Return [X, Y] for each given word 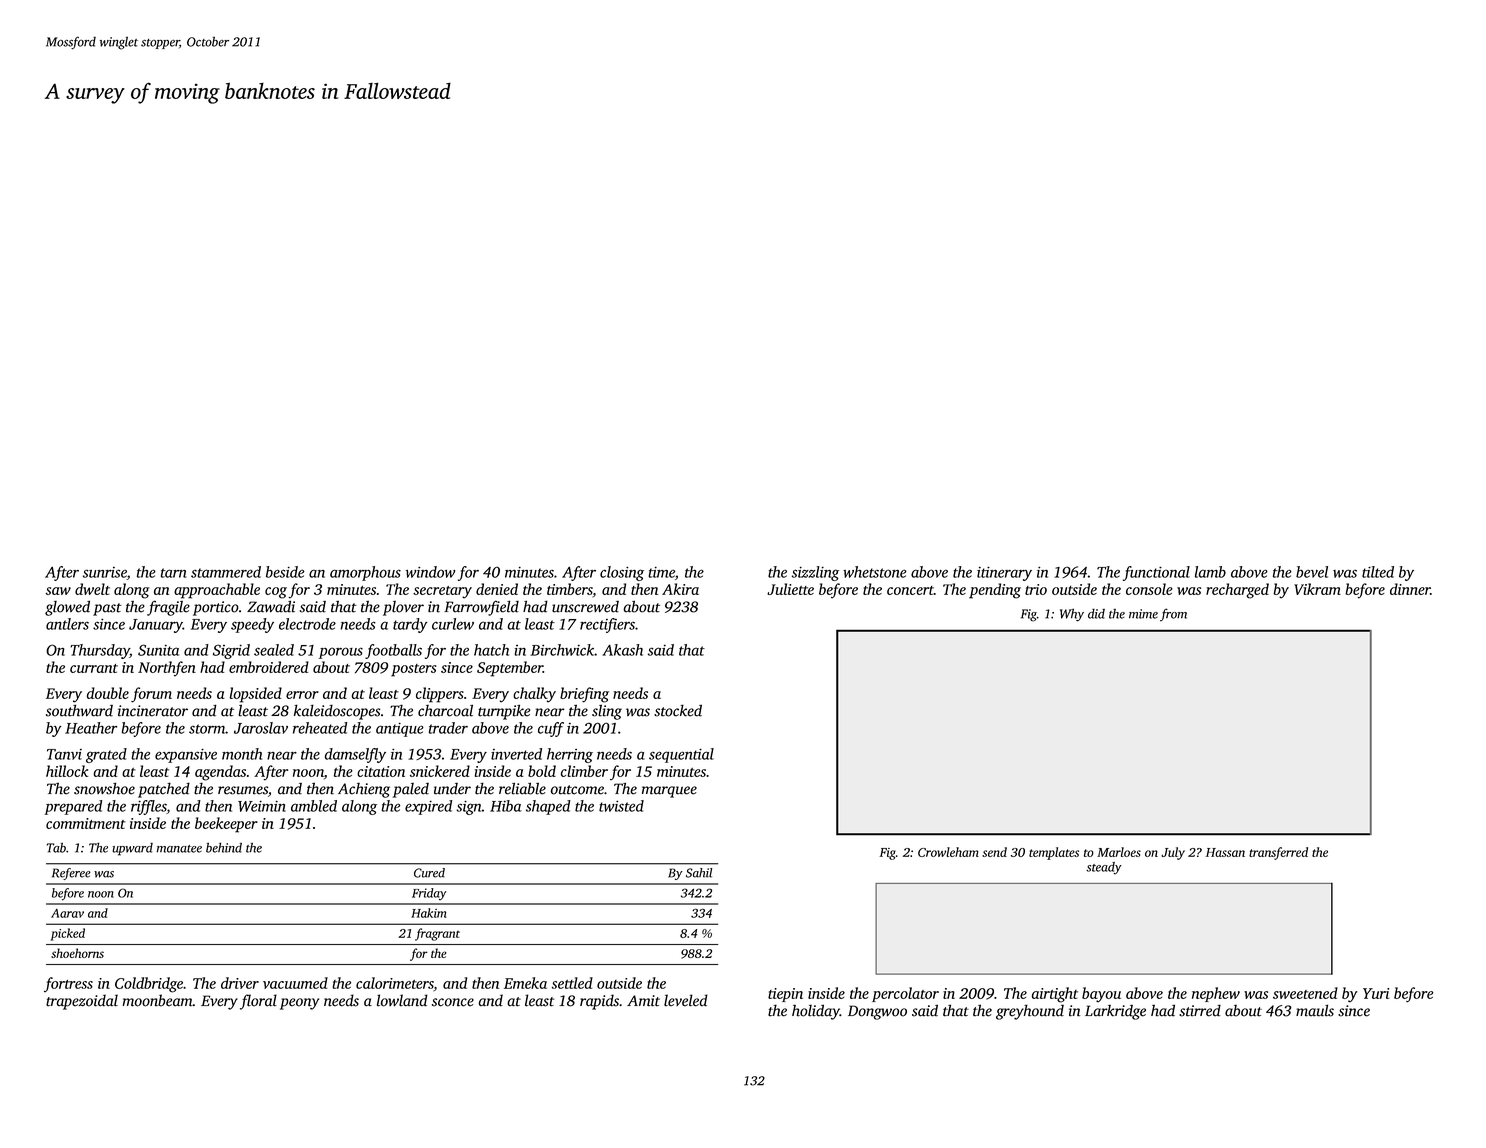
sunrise [105, 572]
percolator [905, 994]
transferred [1278, 853]
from [1173, 615]
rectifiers [607, 625]
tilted [1378, 572]
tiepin [785, 995]
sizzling [815, 573]
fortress [68, 984]
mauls [1315, 1010]
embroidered [269, 667]
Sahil [699, 873]
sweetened [1305, 993]
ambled [314, 806]
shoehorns [77, 953]
